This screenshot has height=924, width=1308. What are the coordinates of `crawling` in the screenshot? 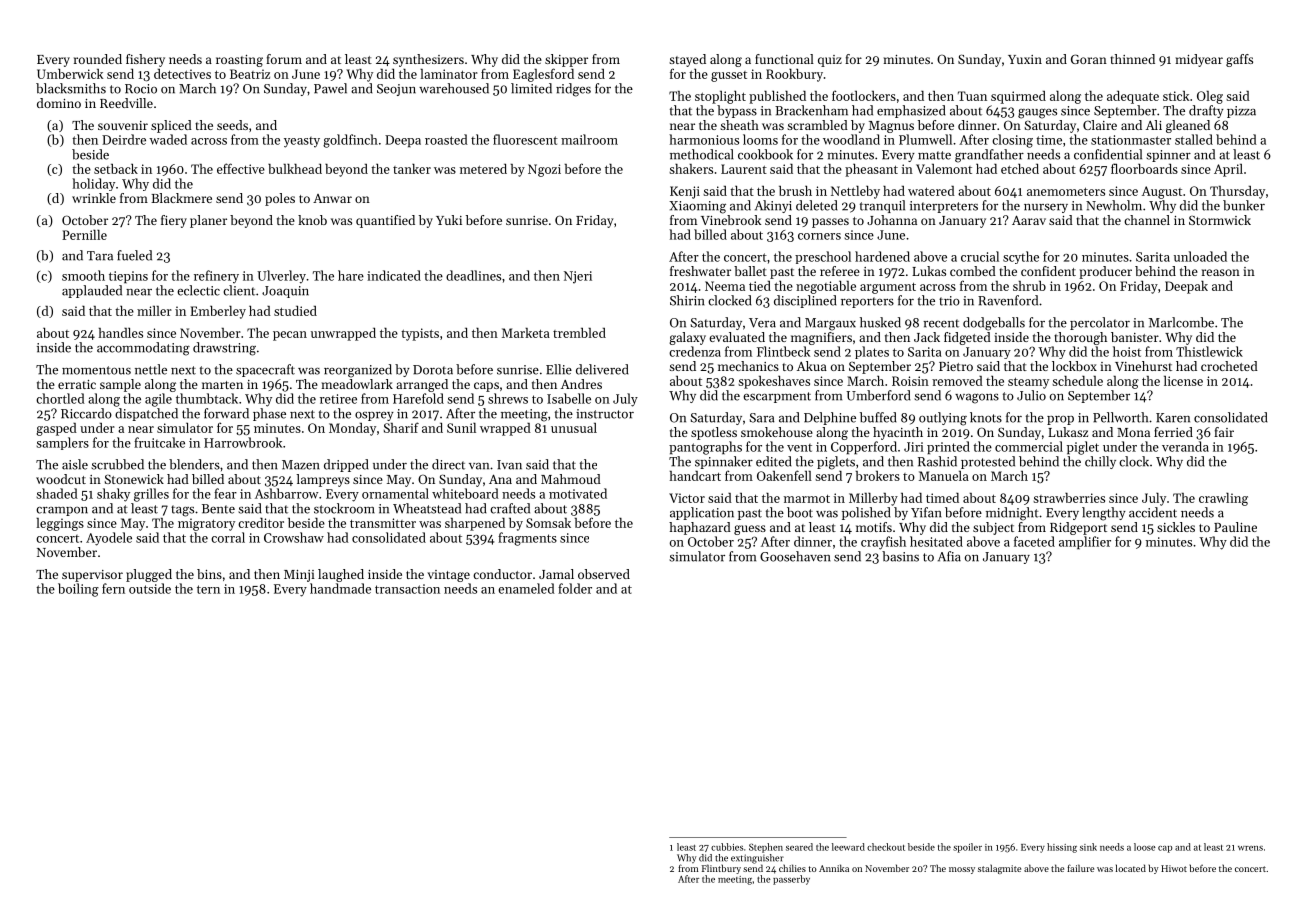 It's located at (1223, 499).
